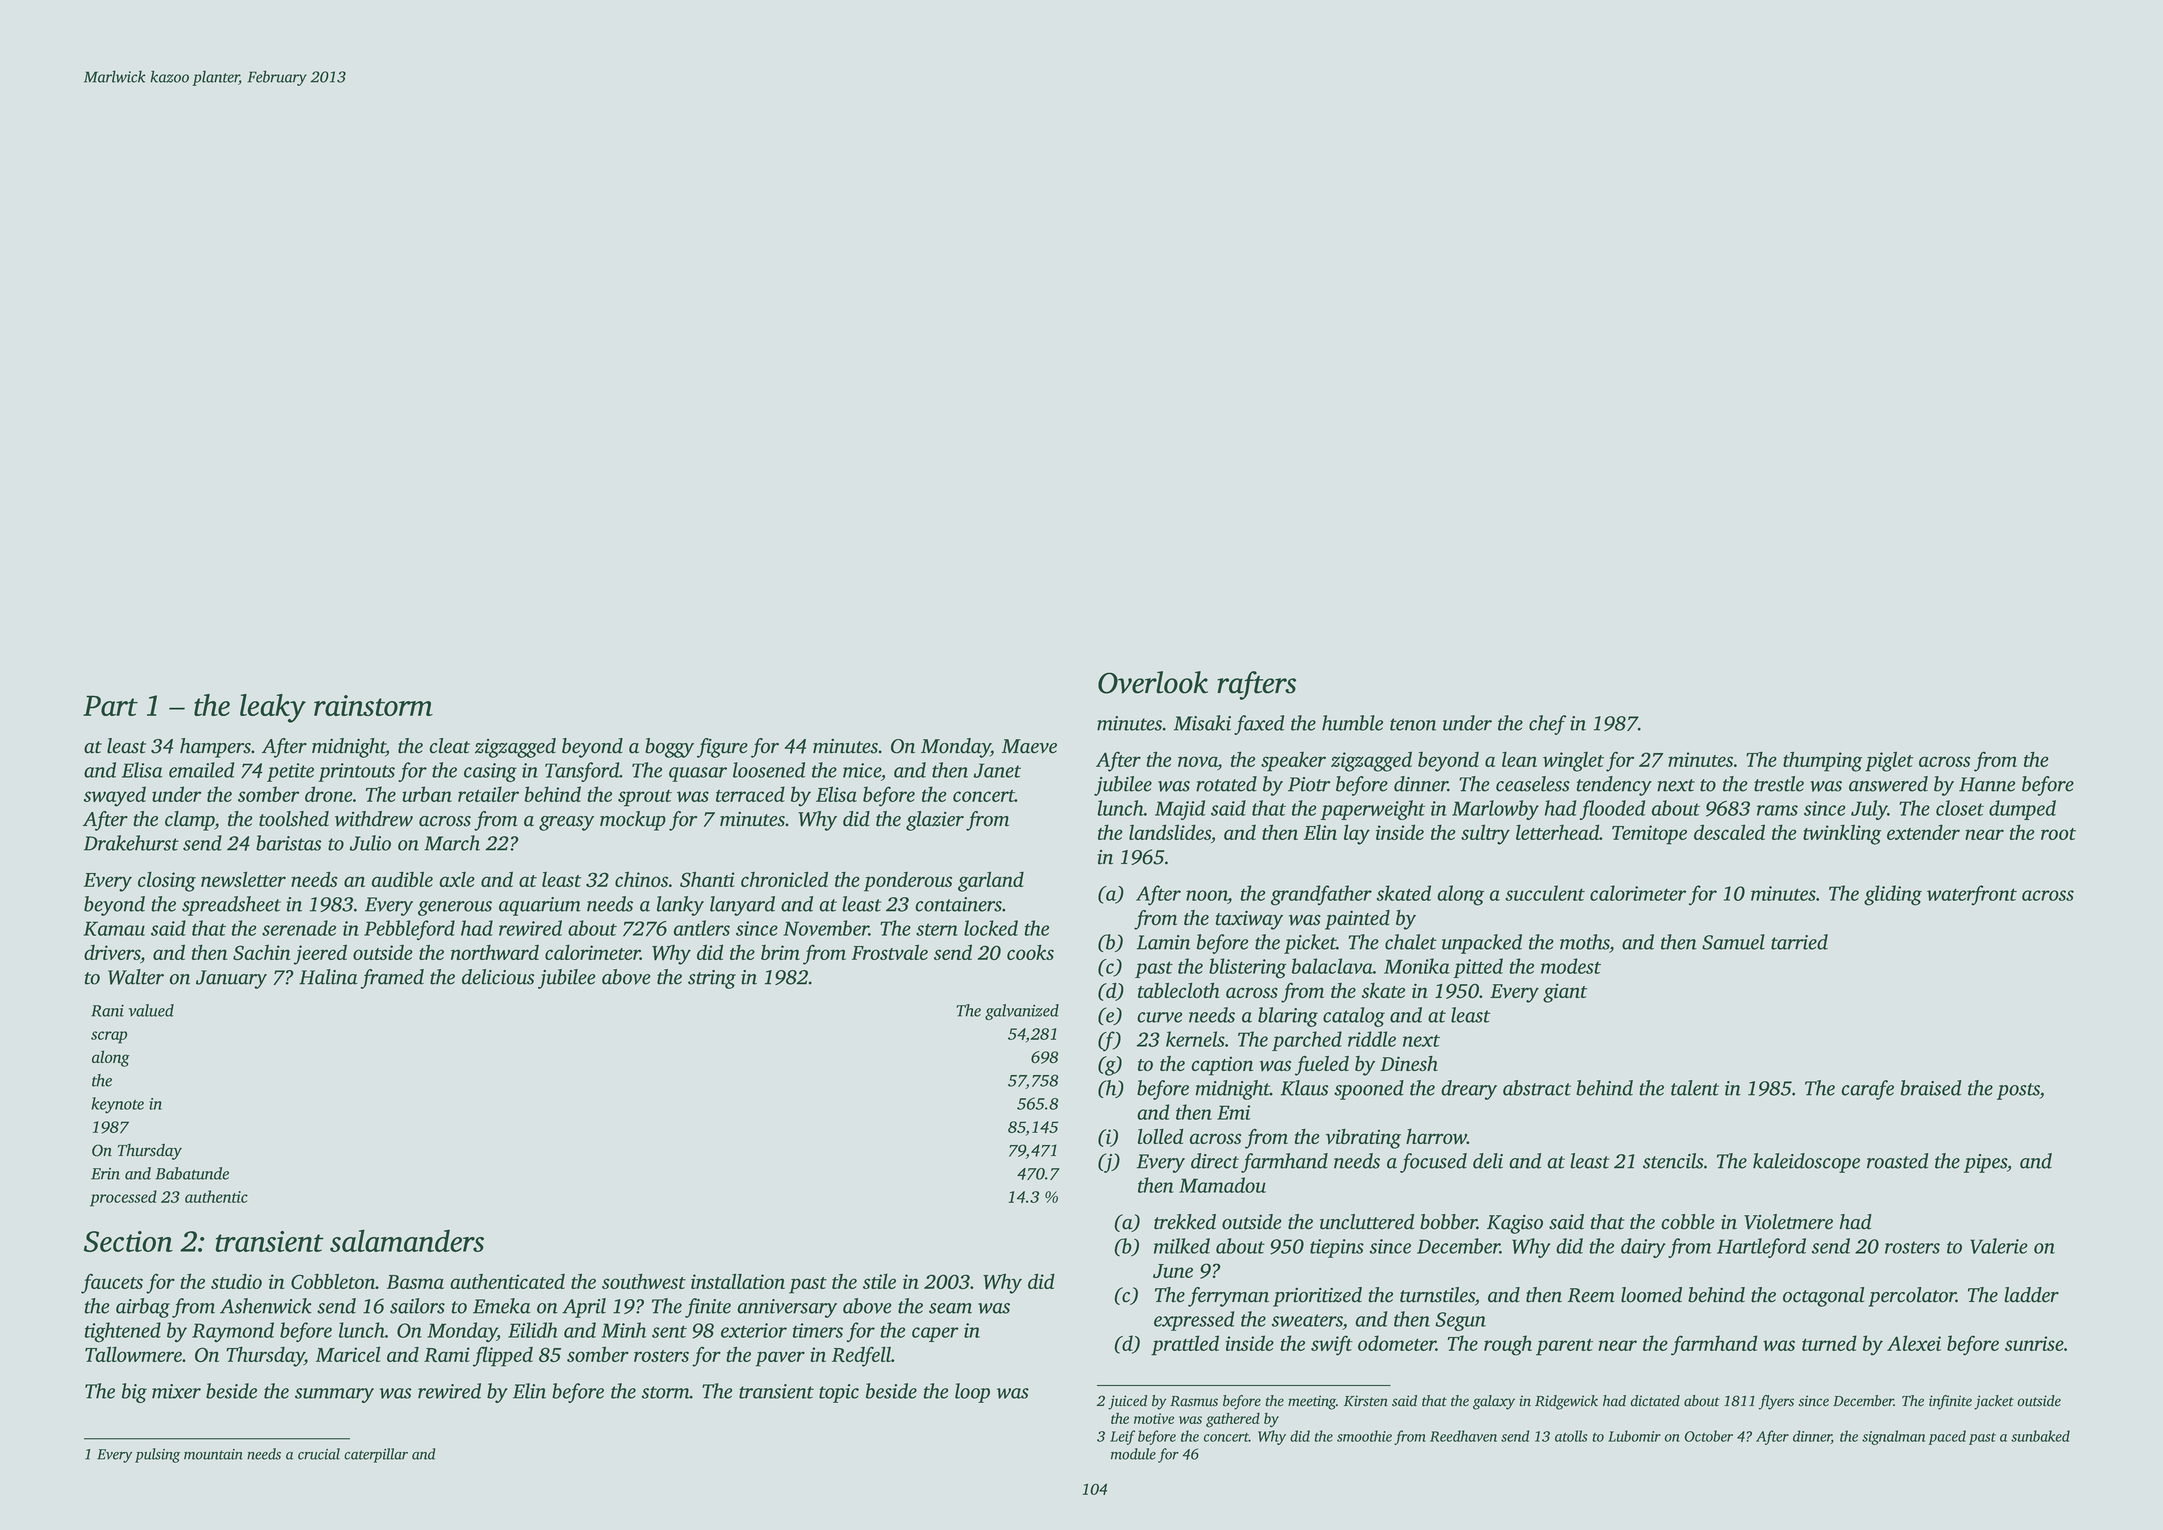 The height and width of the screenshot is (1530, 2163). What do you see at coordinates (862, 770) in the screenshot?
I see `mice` at bounding box center [862, 770].
